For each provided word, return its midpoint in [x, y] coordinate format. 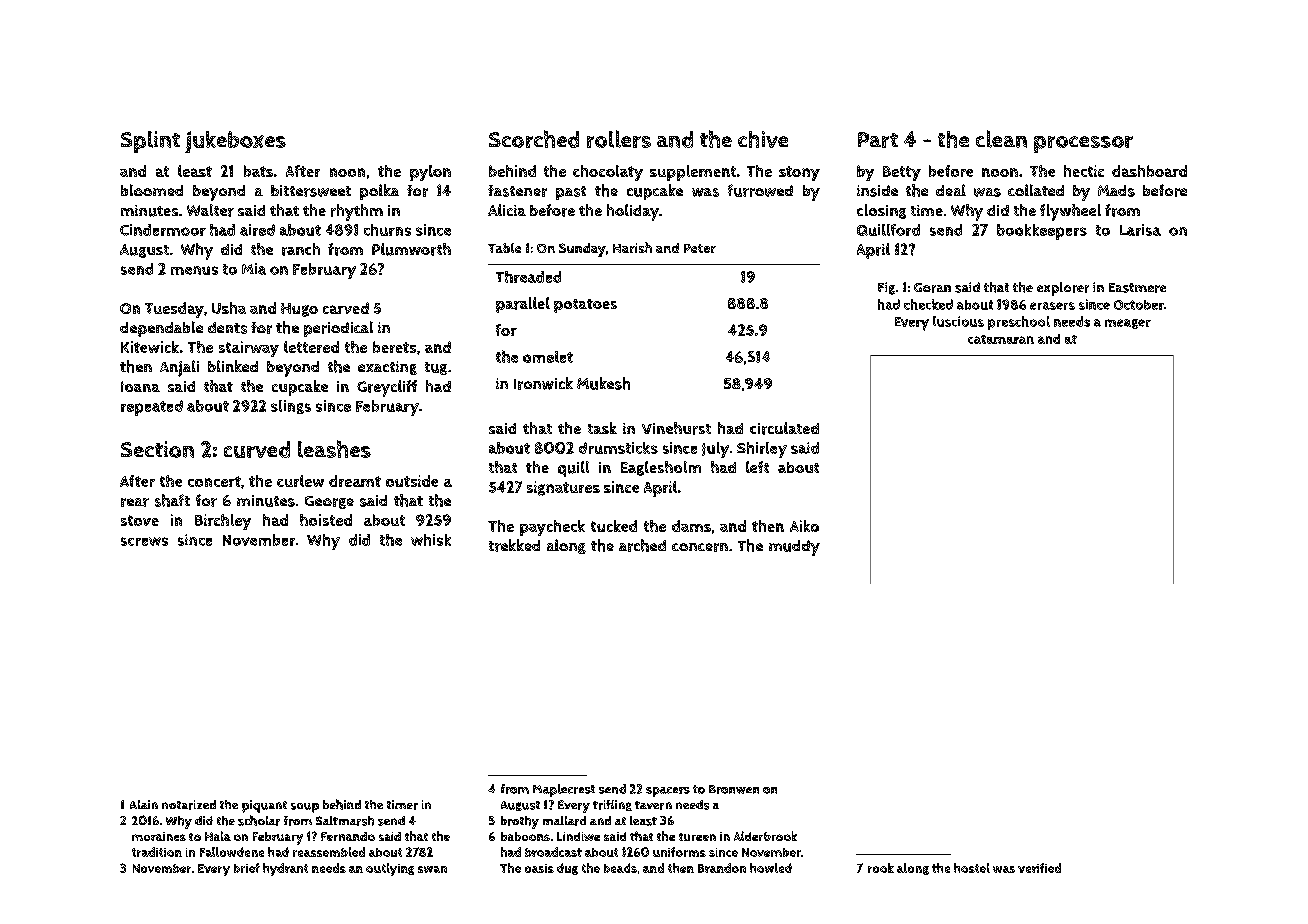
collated [1036, 190]
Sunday [582, 250]
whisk [431, 540]
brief [247, 868]
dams [691, 526]
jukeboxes [235, 142]
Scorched [534, 139]
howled [771, 868]
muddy [794, 548]
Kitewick [150, 347]
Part [878, 140]
